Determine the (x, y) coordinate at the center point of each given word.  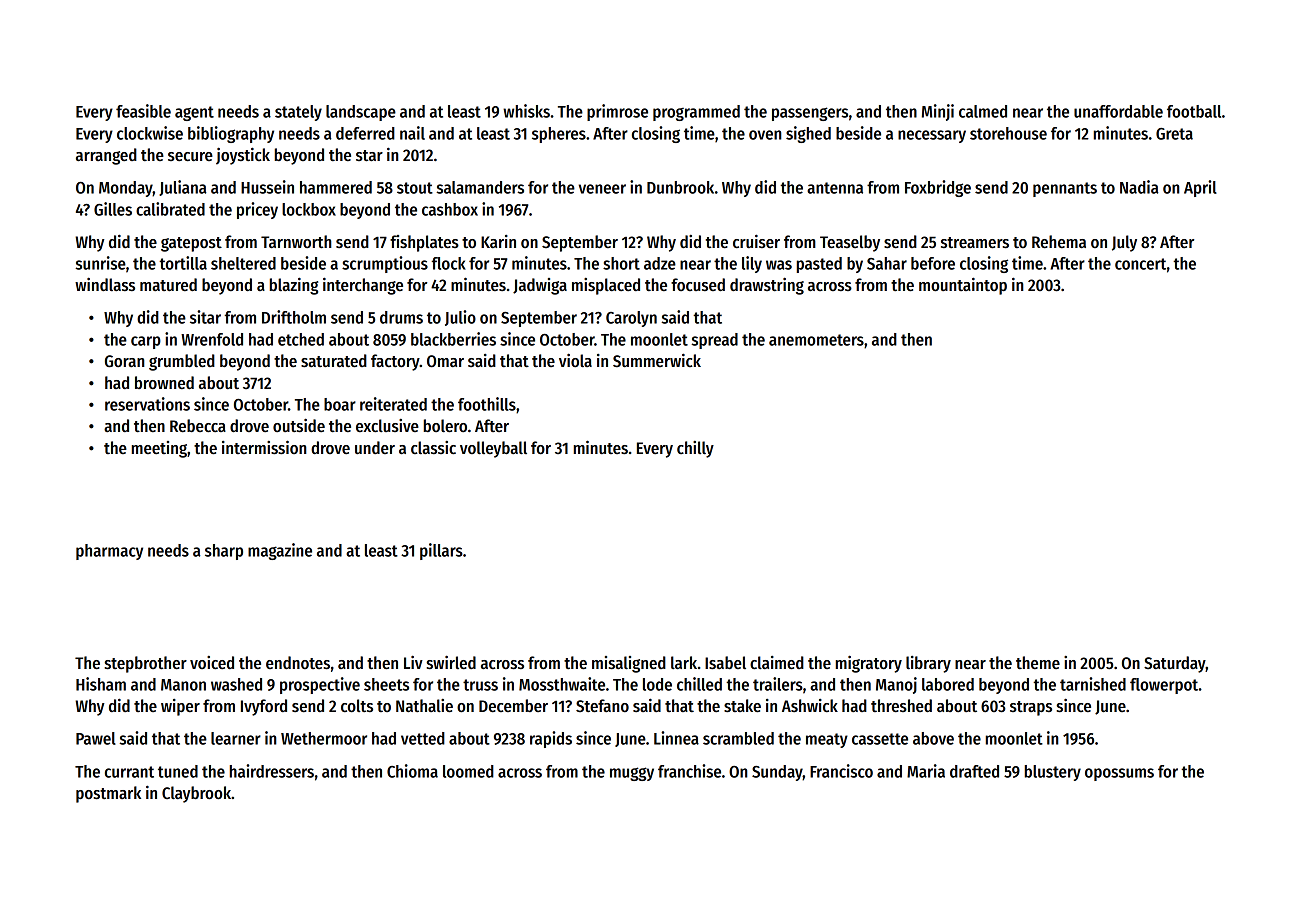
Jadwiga (540, 286)
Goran (125, 361)
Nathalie (424, 706)
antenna (835, 188)
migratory (869, 664)
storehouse (1008, 133)
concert (1140, 264)
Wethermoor (324, 738)
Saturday (1175, 664)
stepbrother (145, 664)
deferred (365, 133)
